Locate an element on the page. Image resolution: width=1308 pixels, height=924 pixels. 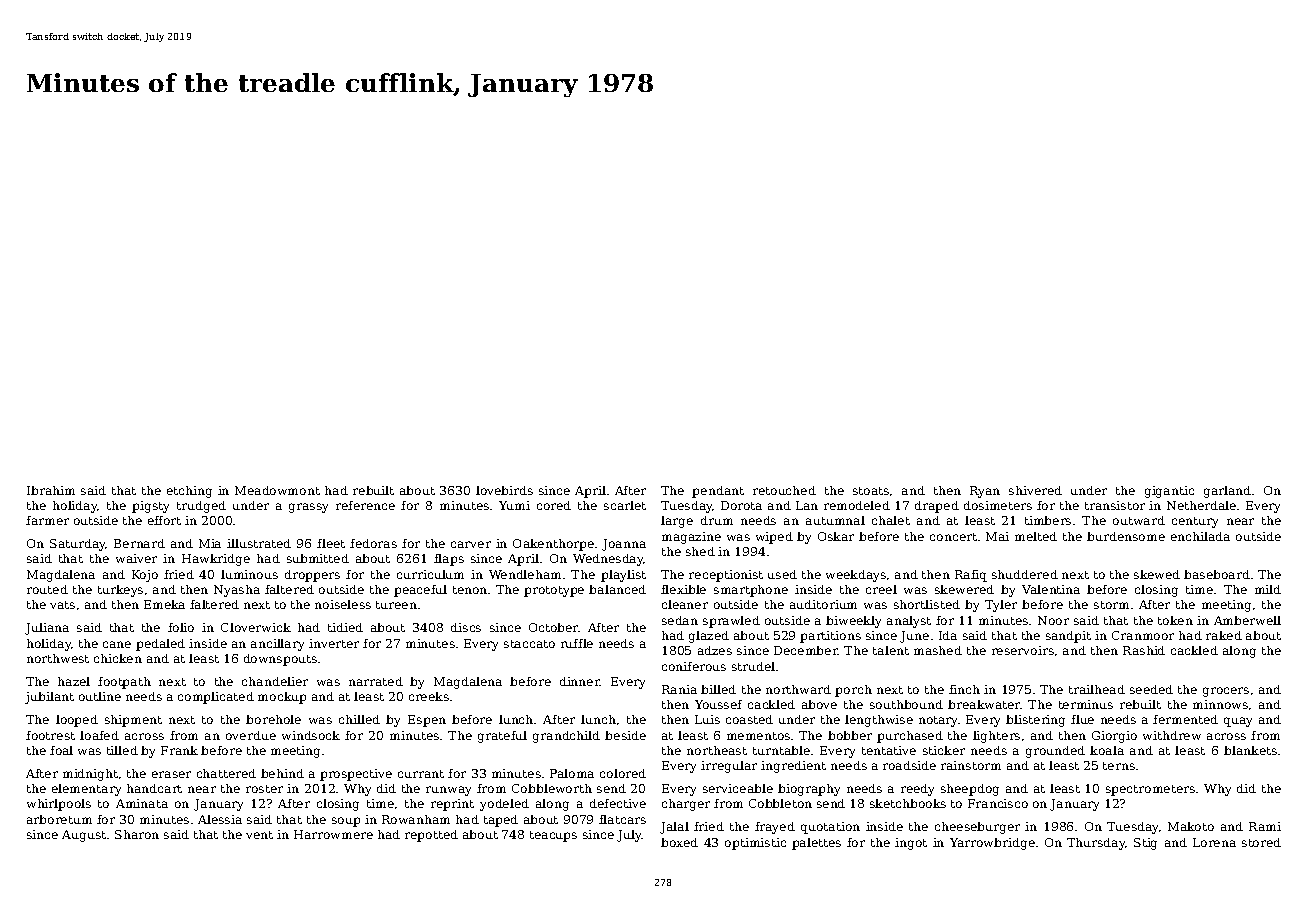
Cobbleton is located at coordinates (780, 803).
